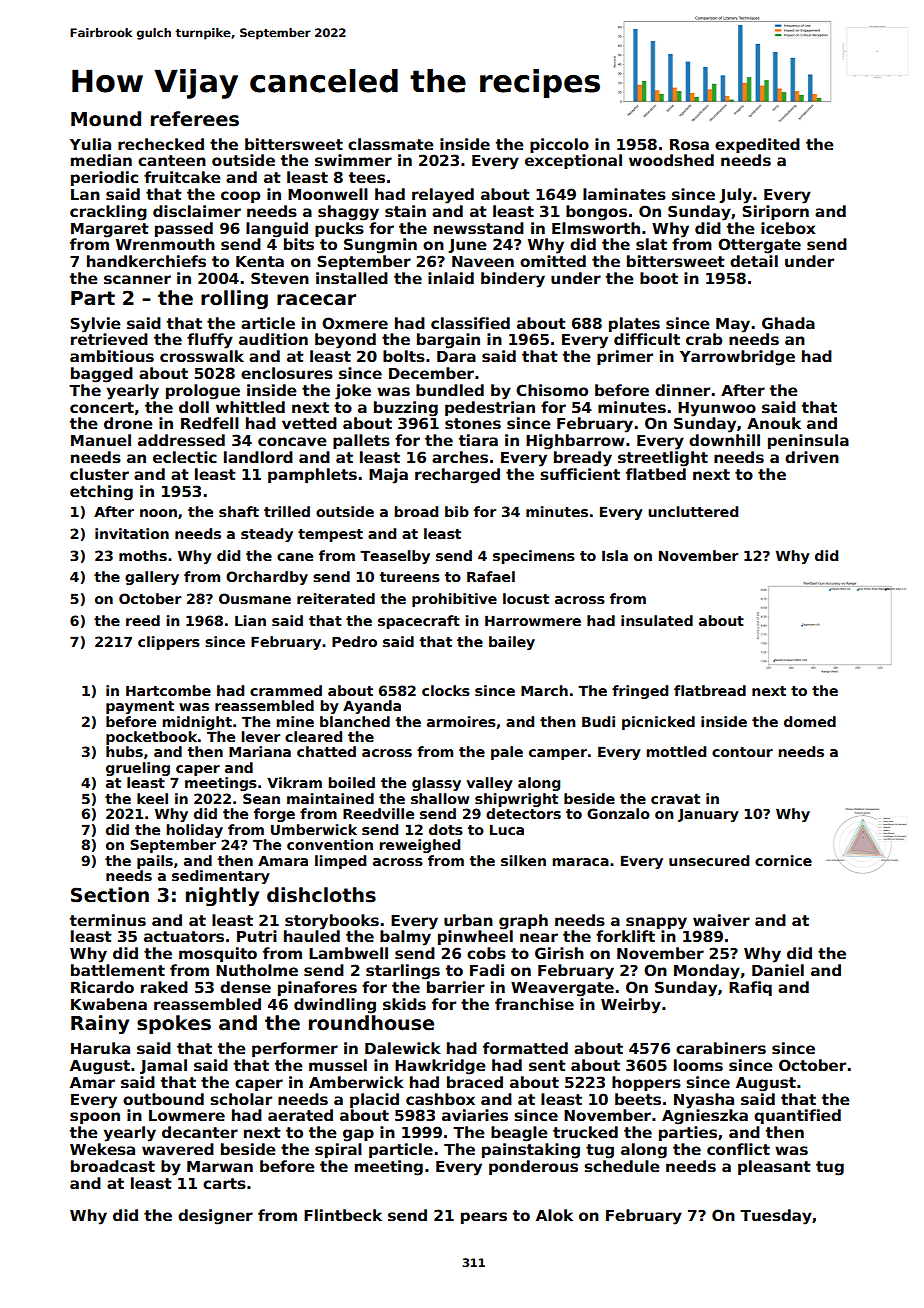 The width and height of the image is (924, 1308). Describe the element at coordinates (132, 533) in the image. I see `invitation` at that location.
